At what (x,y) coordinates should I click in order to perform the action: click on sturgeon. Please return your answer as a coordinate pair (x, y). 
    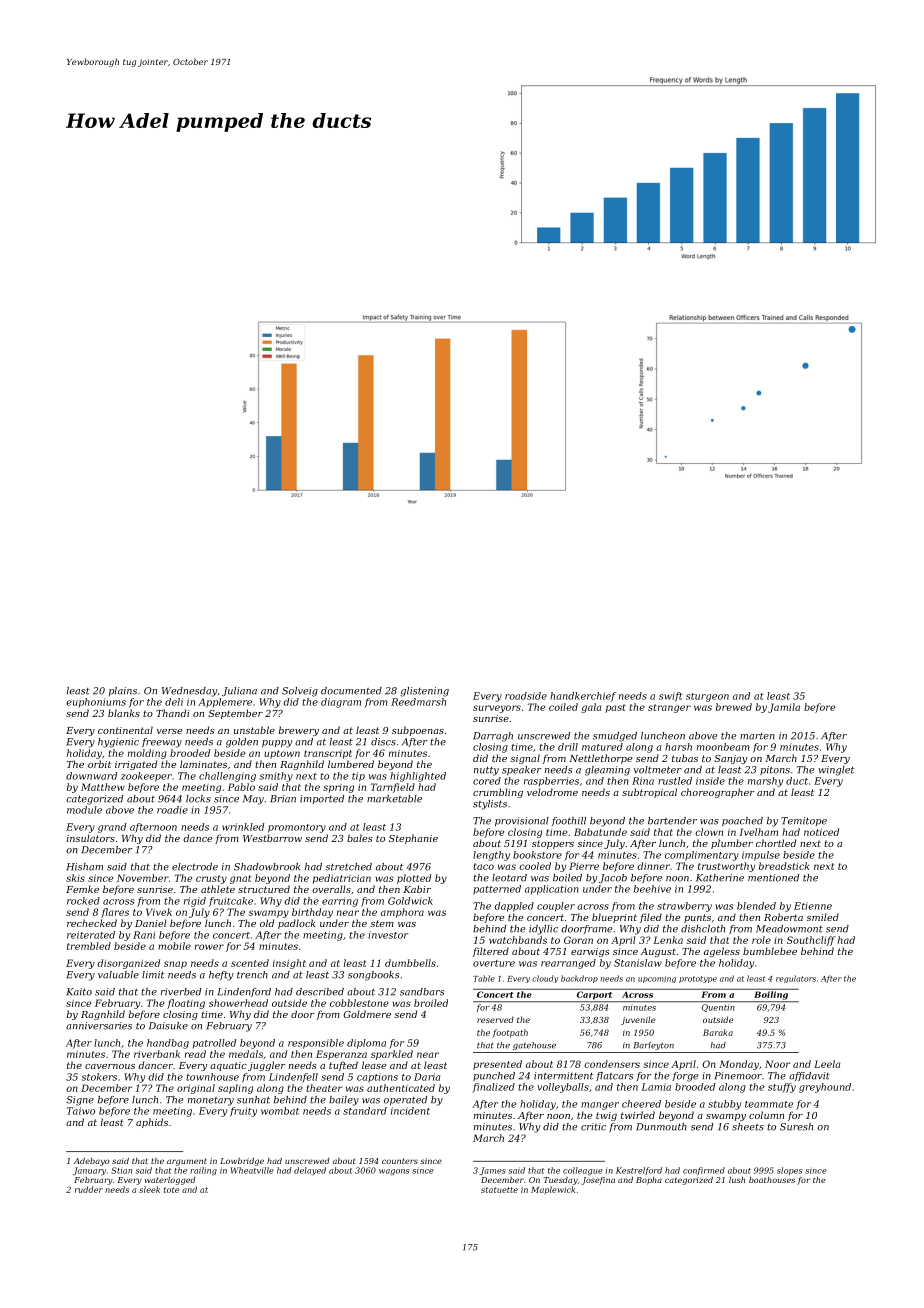
    Looking at the image, I should click on (707, 697).
